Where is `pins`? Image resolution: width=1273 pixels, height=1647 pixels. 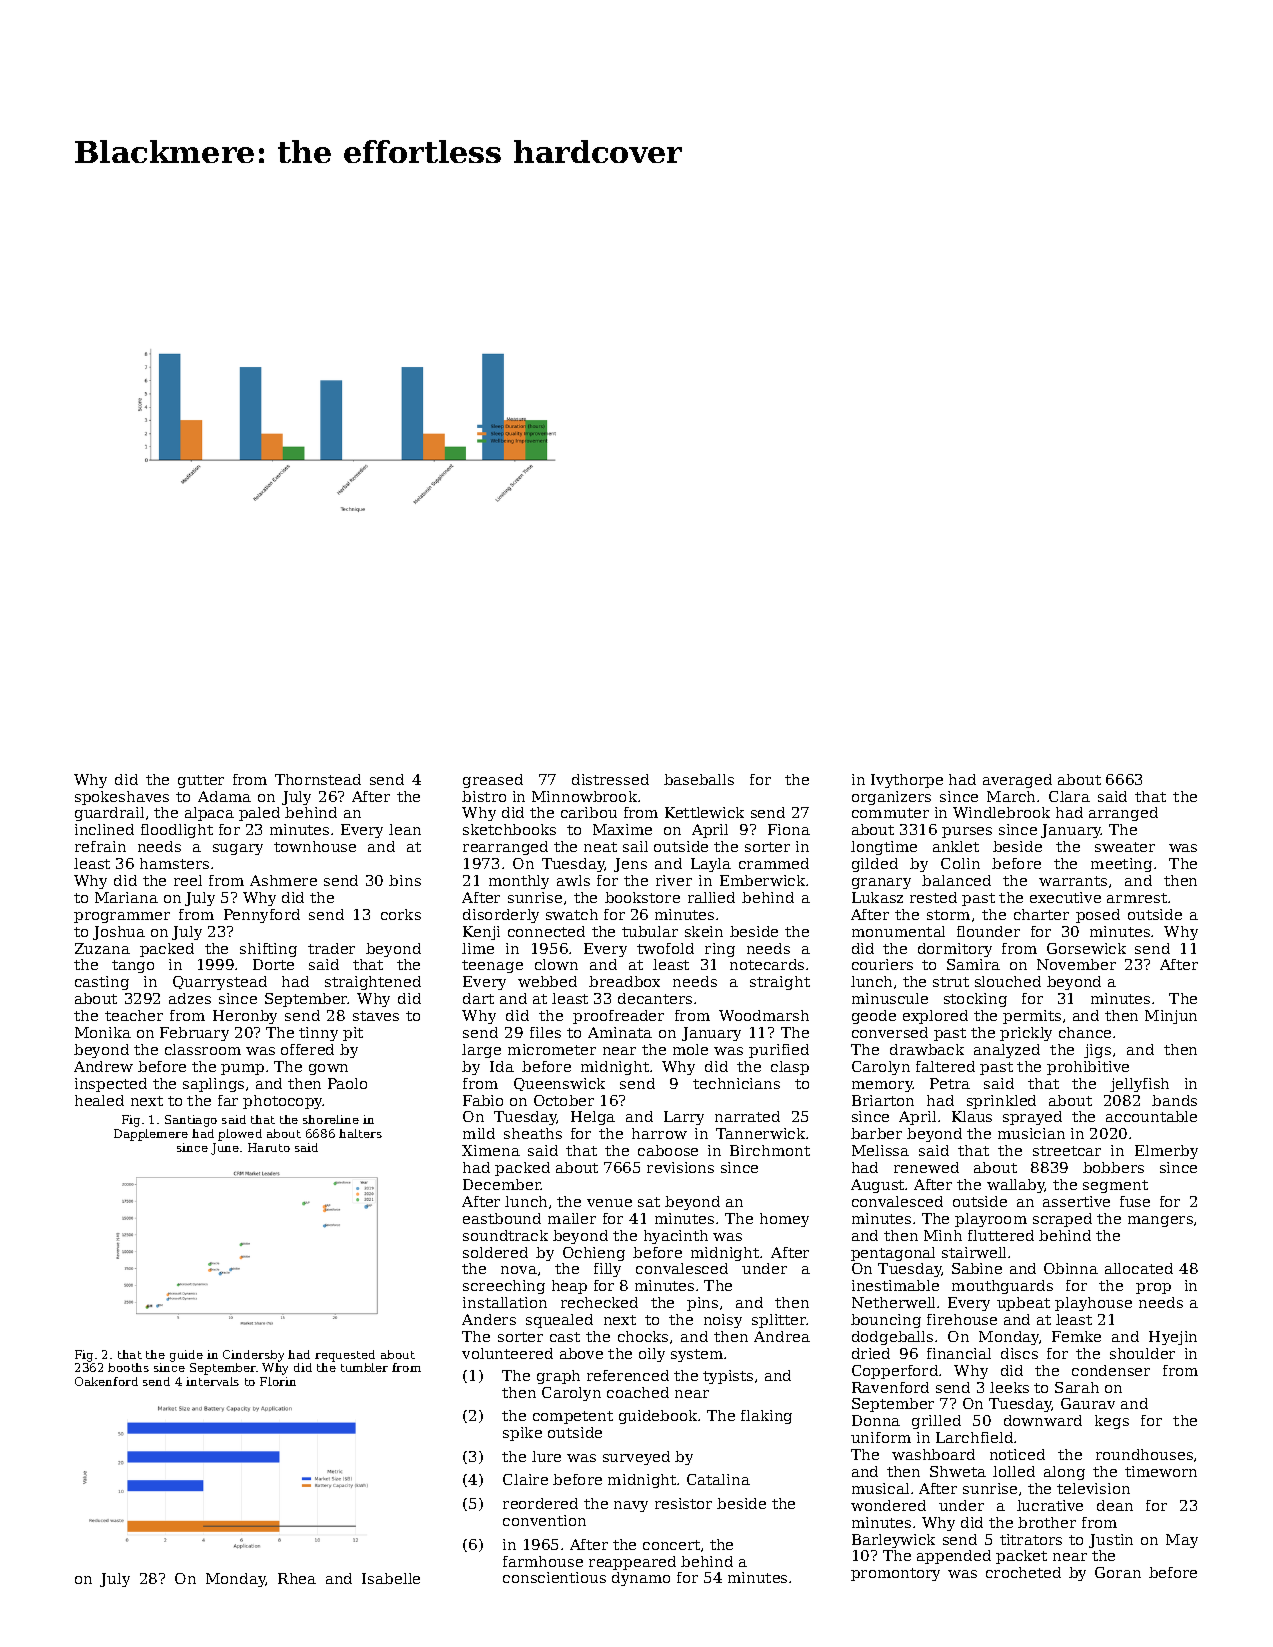
pins is located at coordinates (702, 1304).
